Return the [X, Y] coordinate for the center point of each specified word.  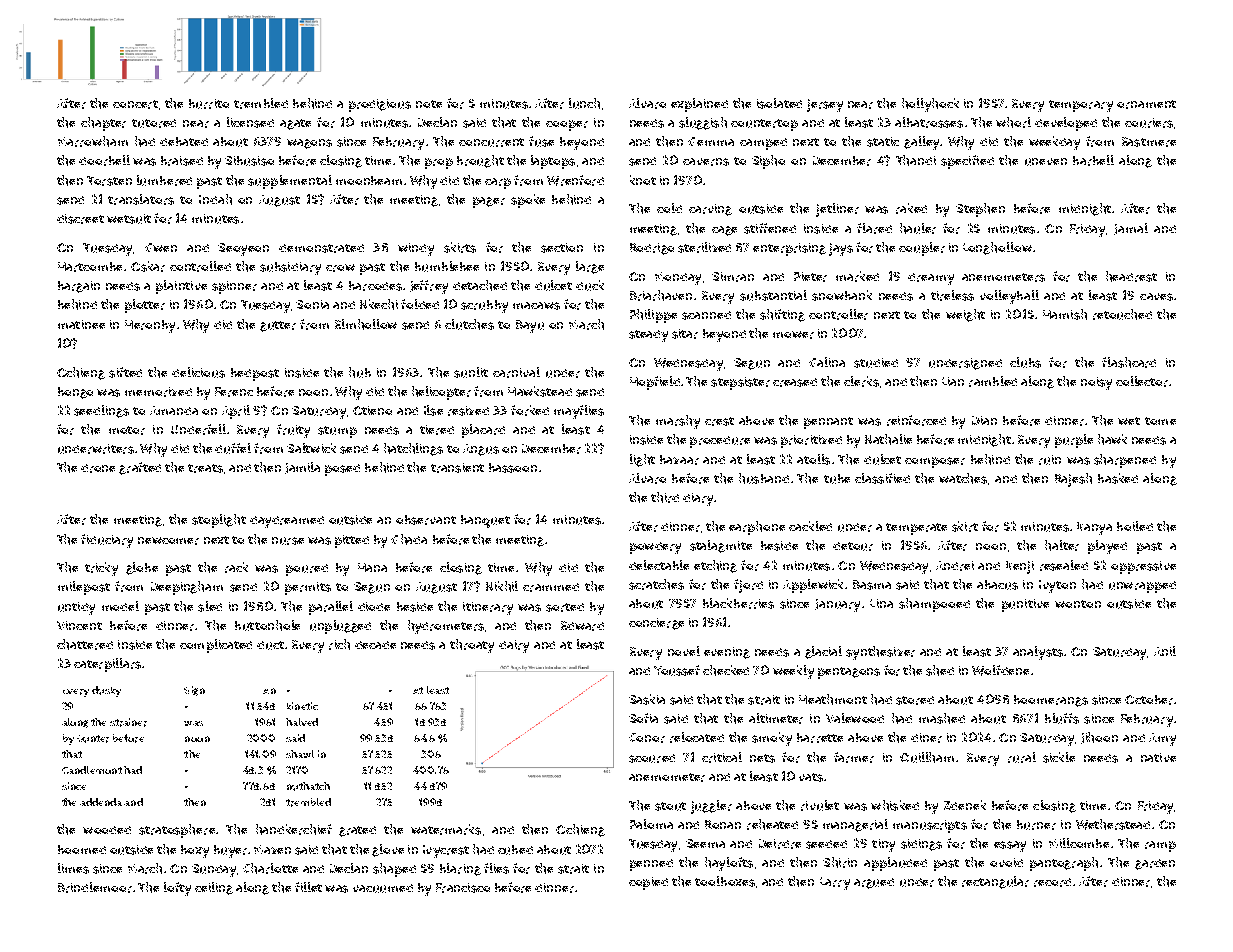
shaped [394, 870]
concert [135, 104]
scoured [652, 758]
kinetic [302, 706]
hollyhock [930, 105]
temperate [916, 529]
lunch [584, 103]
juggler [711, 807]
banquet [485, 521]
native [1158, 757]
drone [98, 468]
